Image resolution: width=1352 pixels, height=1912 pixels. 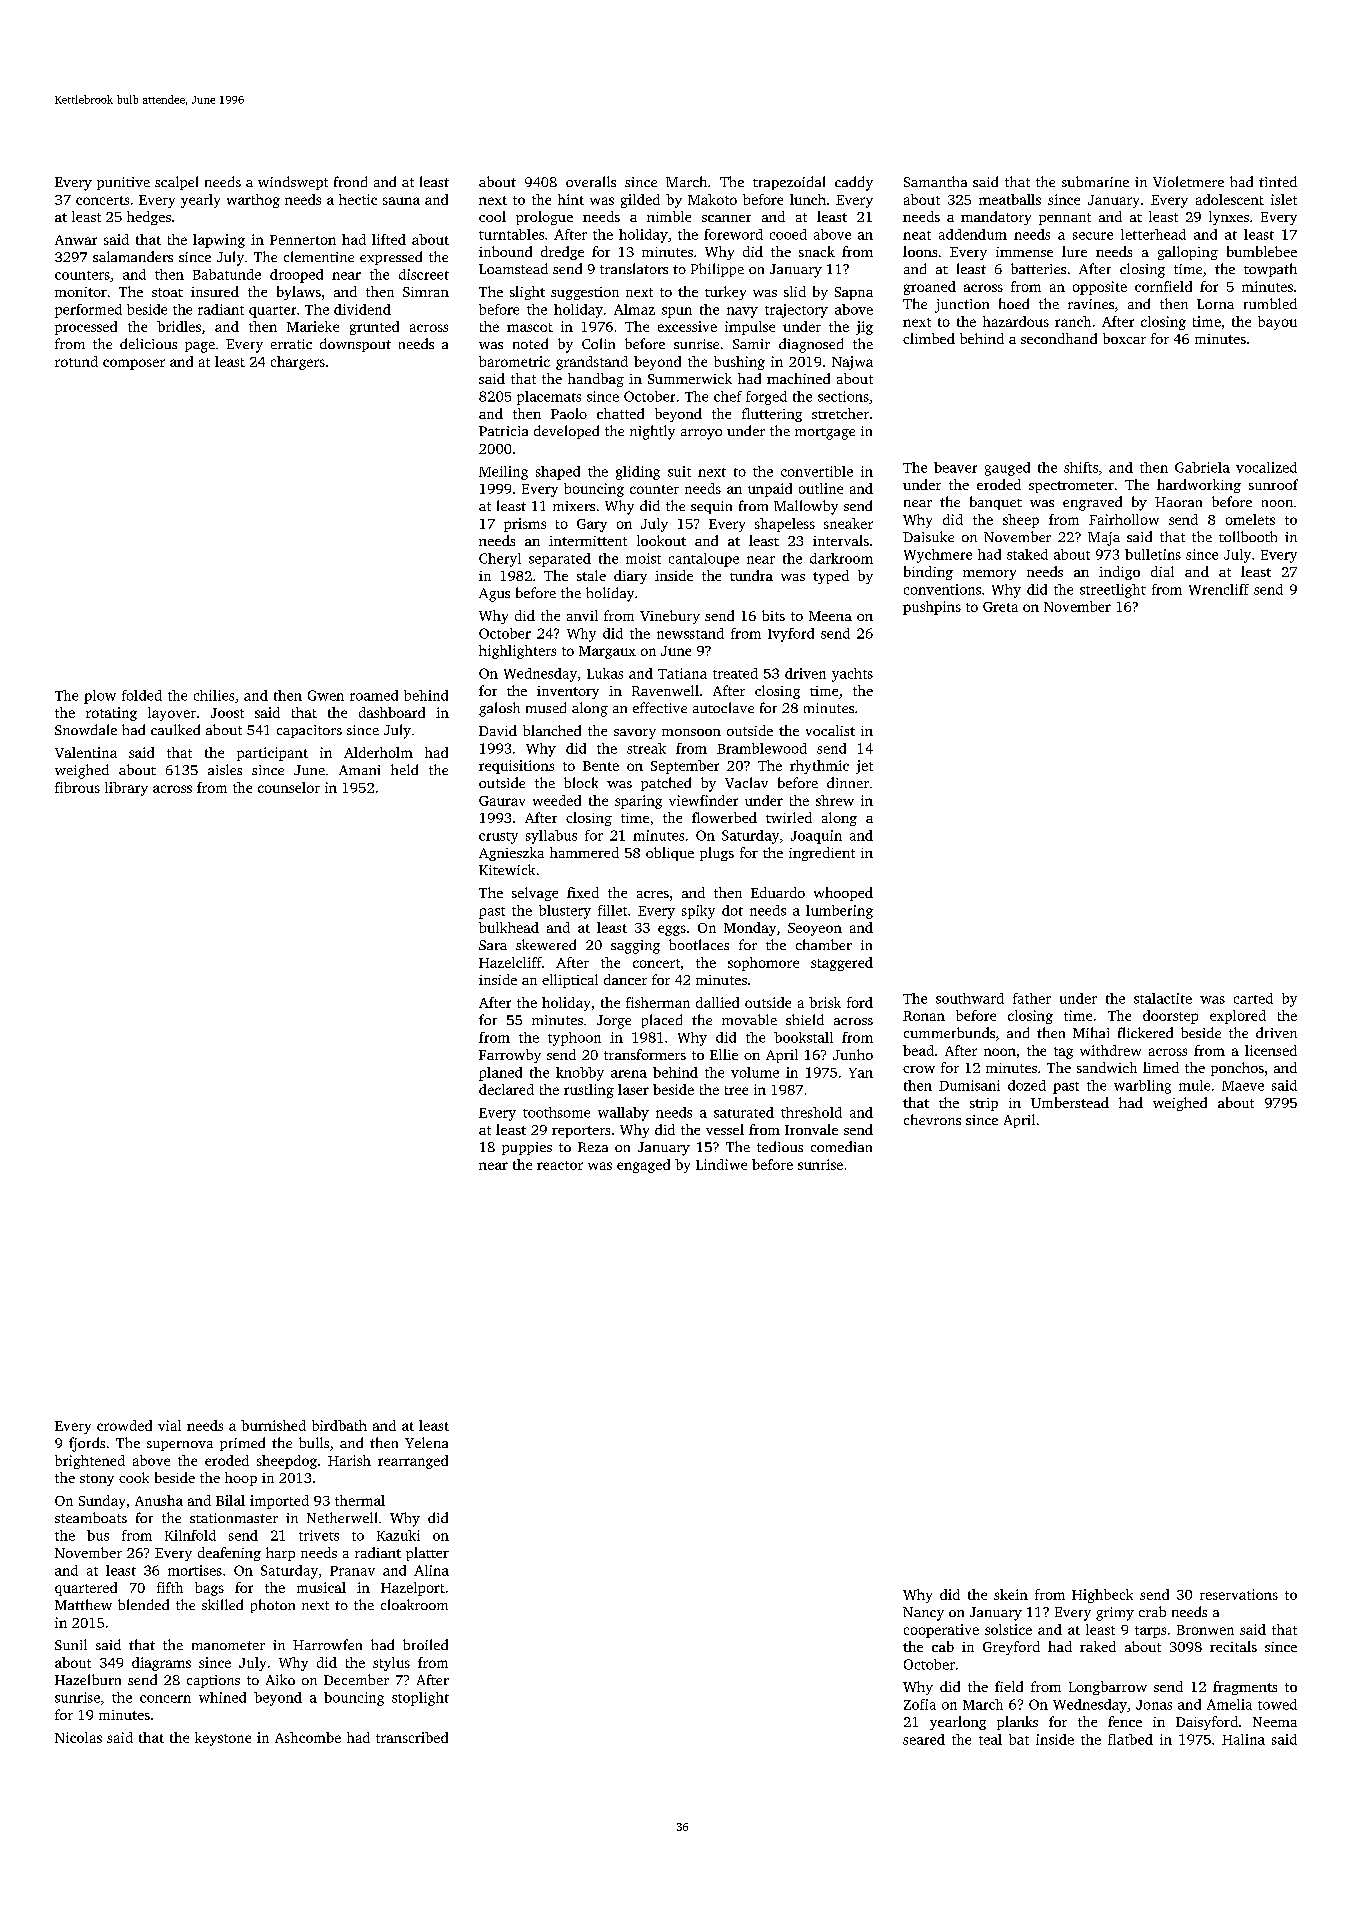 I want to click on teal, so click(x=990, y=1739).
